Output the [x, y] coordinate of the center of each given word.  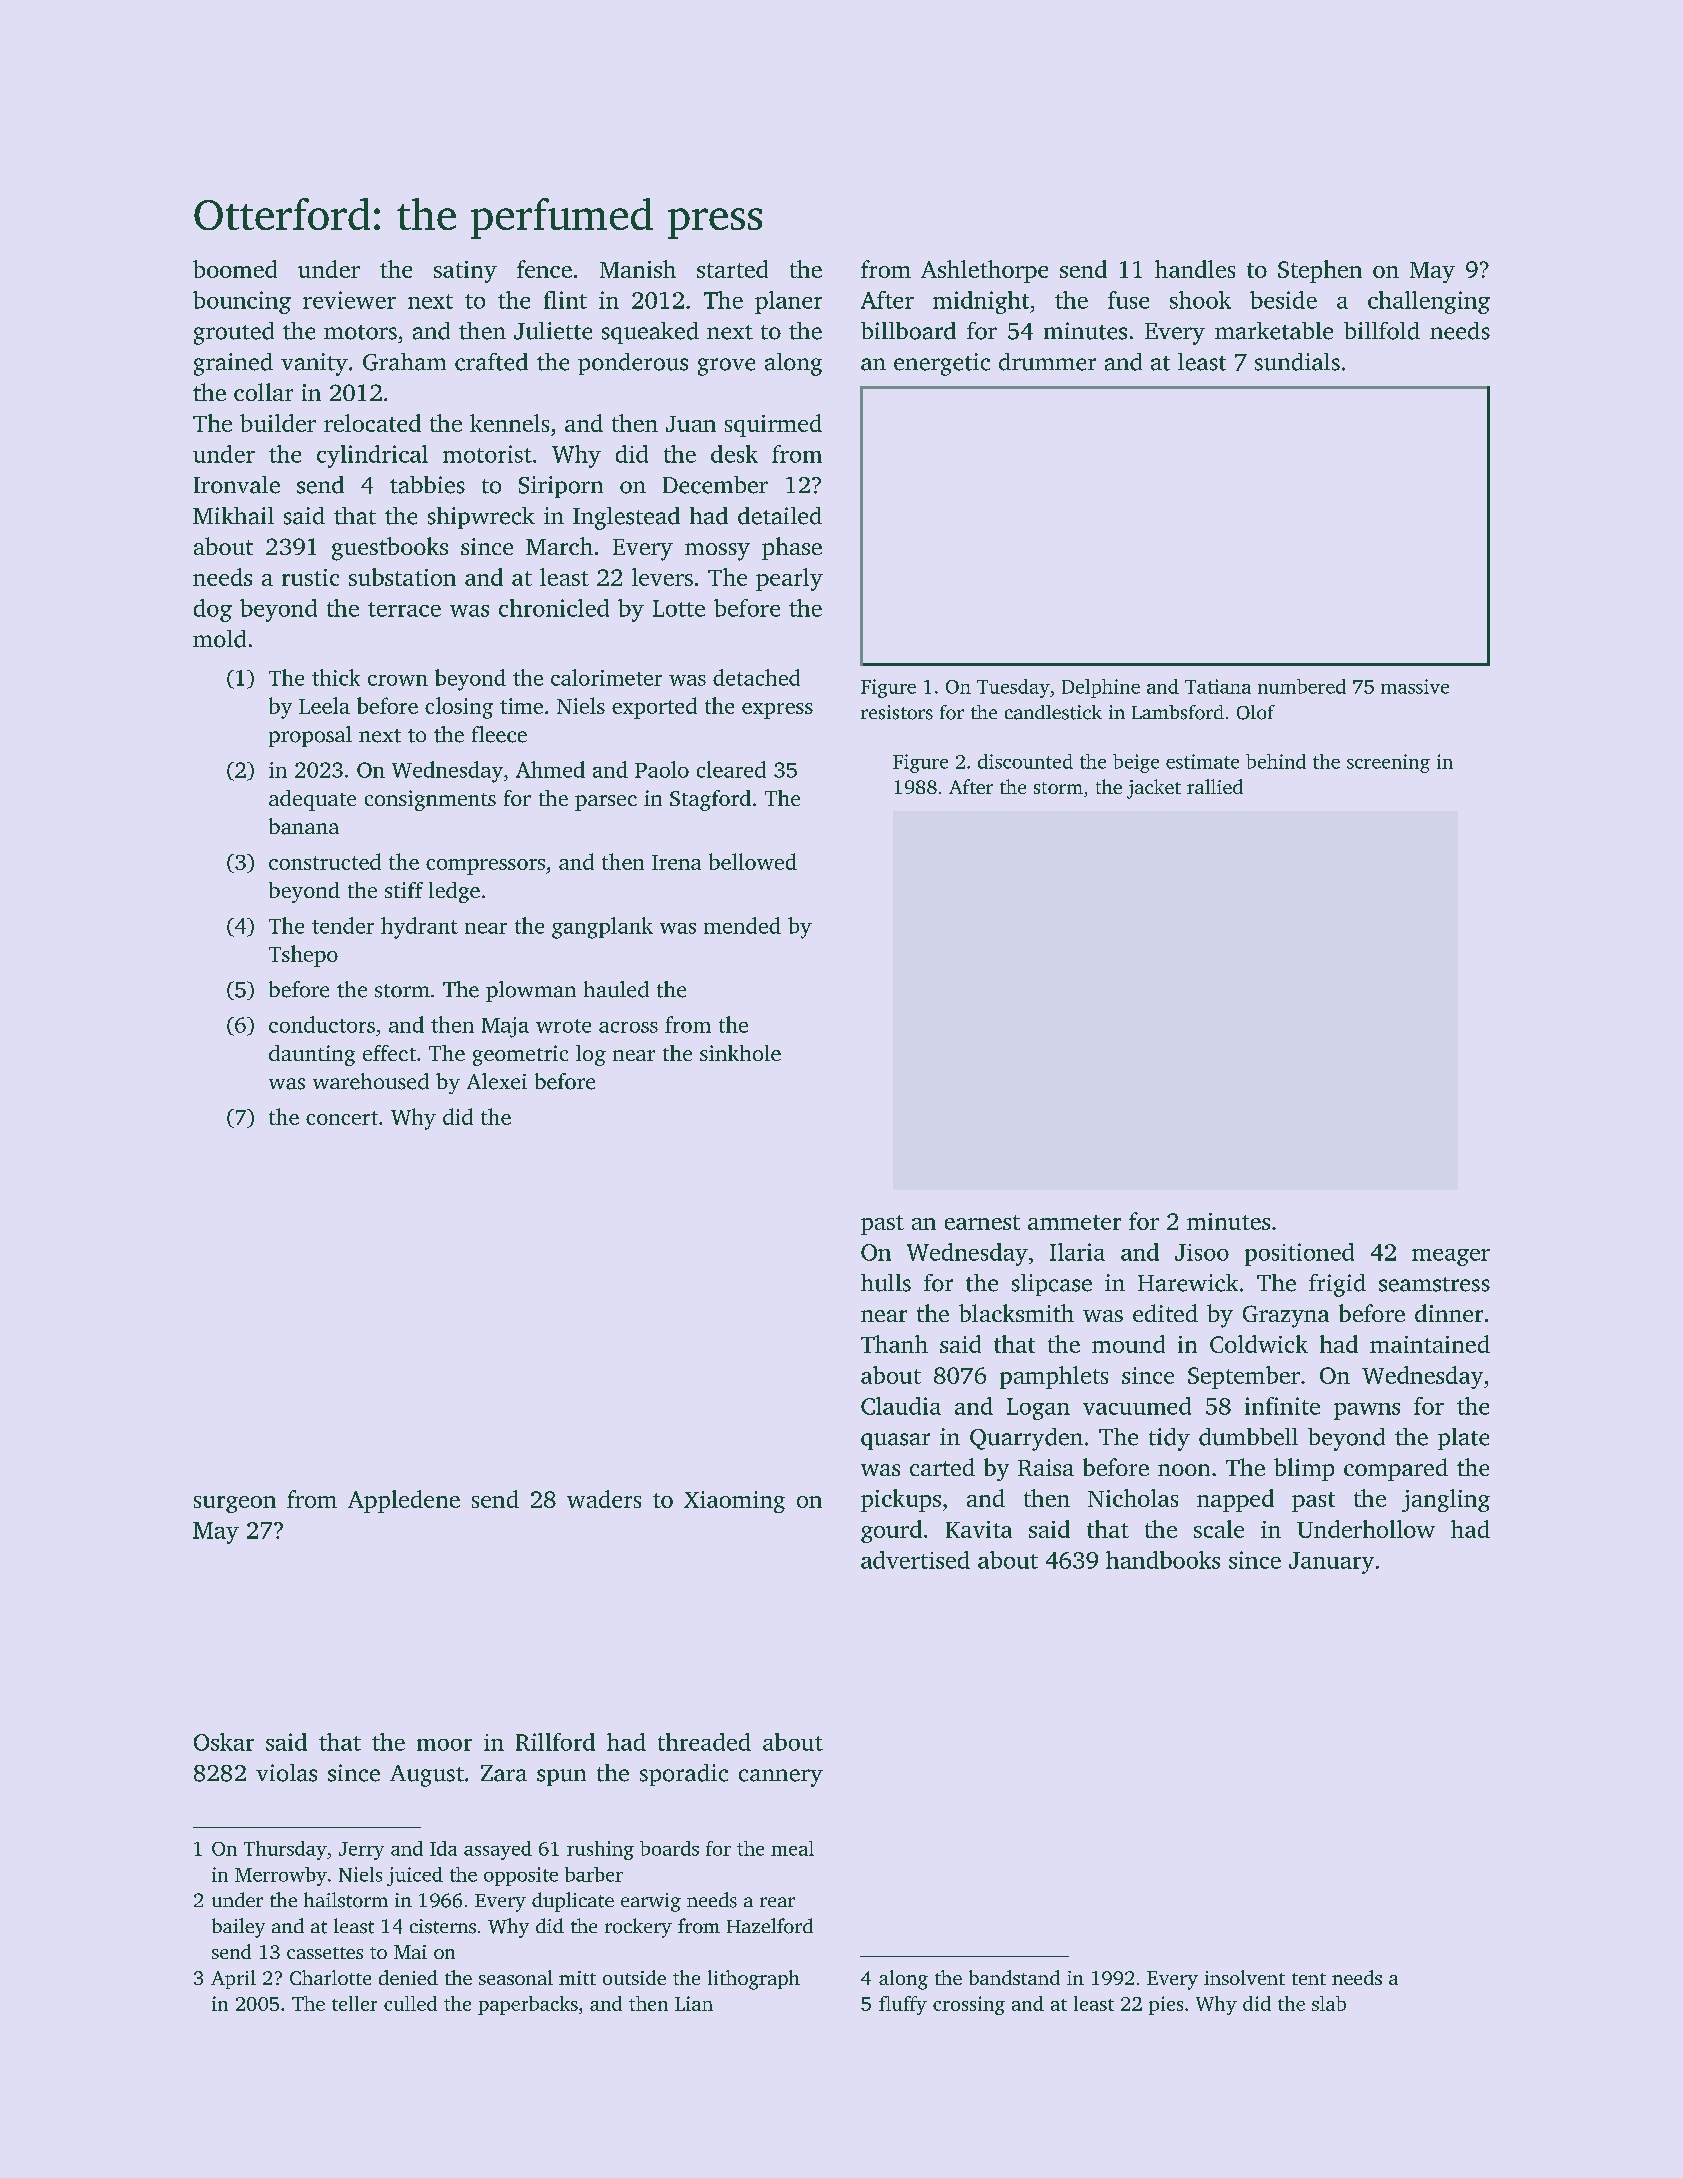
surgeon [235, 1504]
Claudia [901, 1406]
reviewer [349, 300]
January [1331, 1563]
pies [1166, 2005]
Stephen [1320, 271]
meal [792, 1848]
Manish [638, 269]
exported [654, 708]
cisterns [443, 1926]
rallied [1215, 786]
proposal [310, 736]
